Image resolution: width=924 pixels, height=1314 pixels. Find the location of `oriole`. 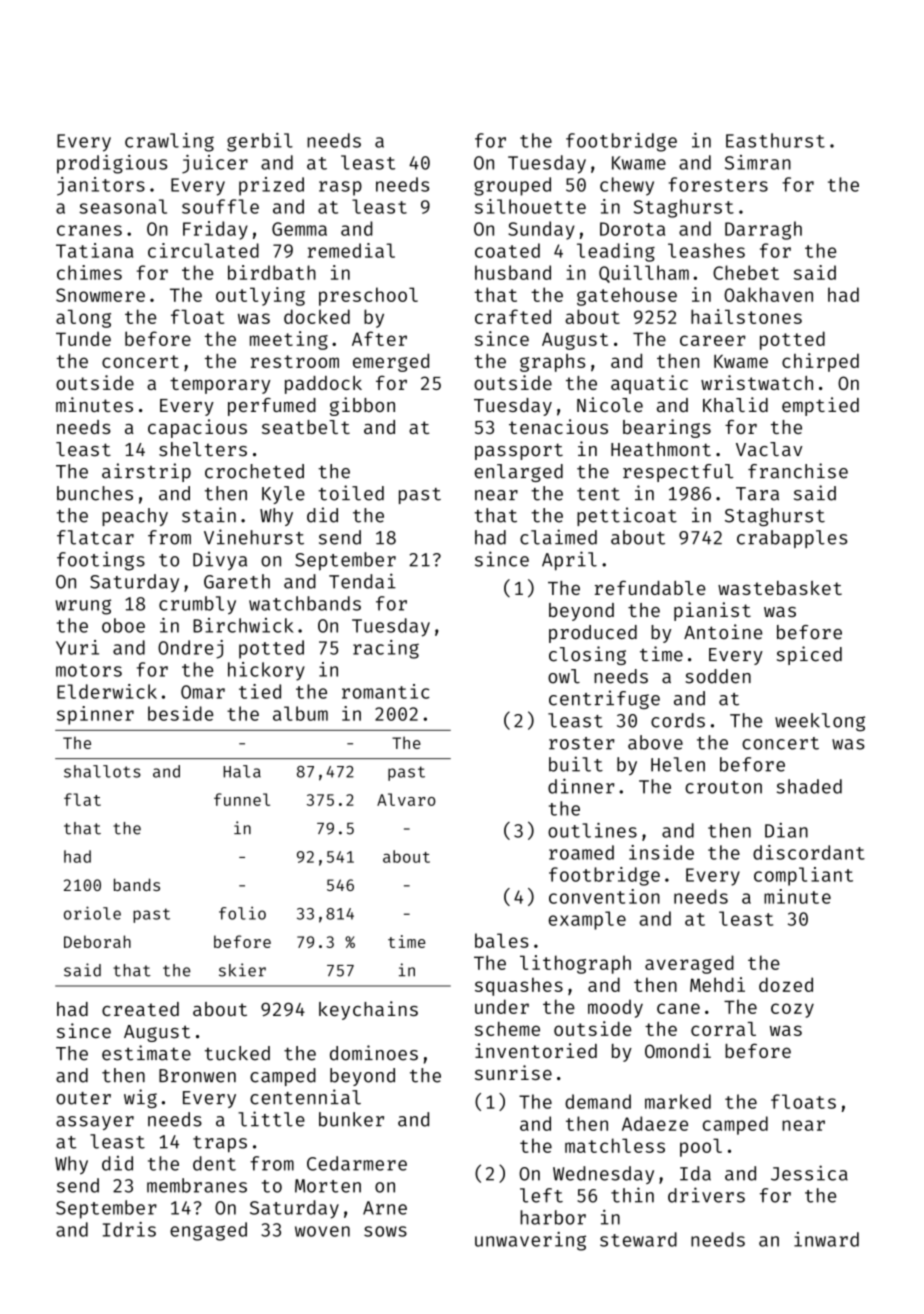

oriole is located at coordinates (92, 913).
